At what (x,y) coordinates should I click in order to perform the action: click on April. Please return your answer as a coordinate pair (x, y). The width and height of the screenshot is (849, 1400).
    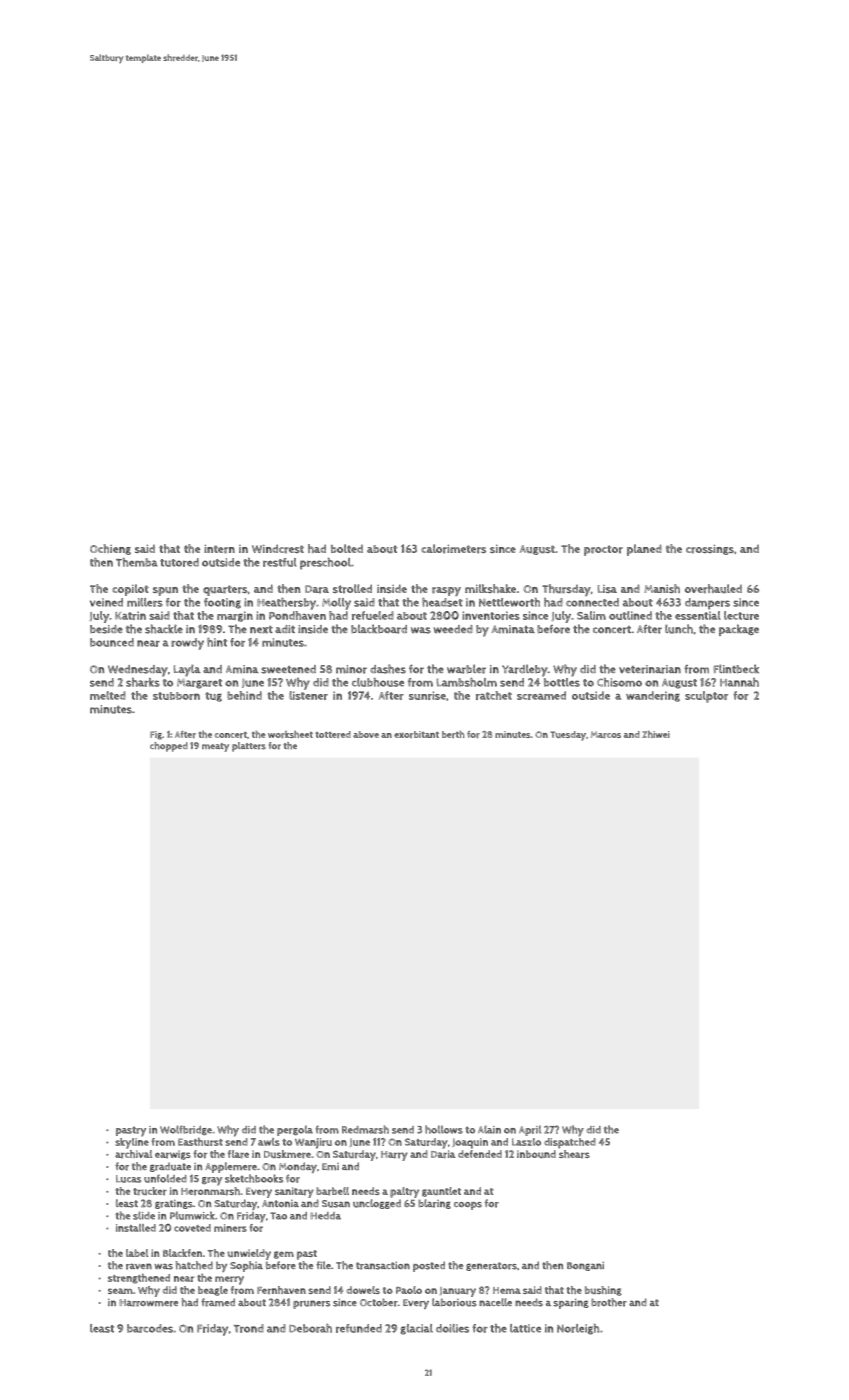
    Looking at the image, I should click on (530, 1130).
